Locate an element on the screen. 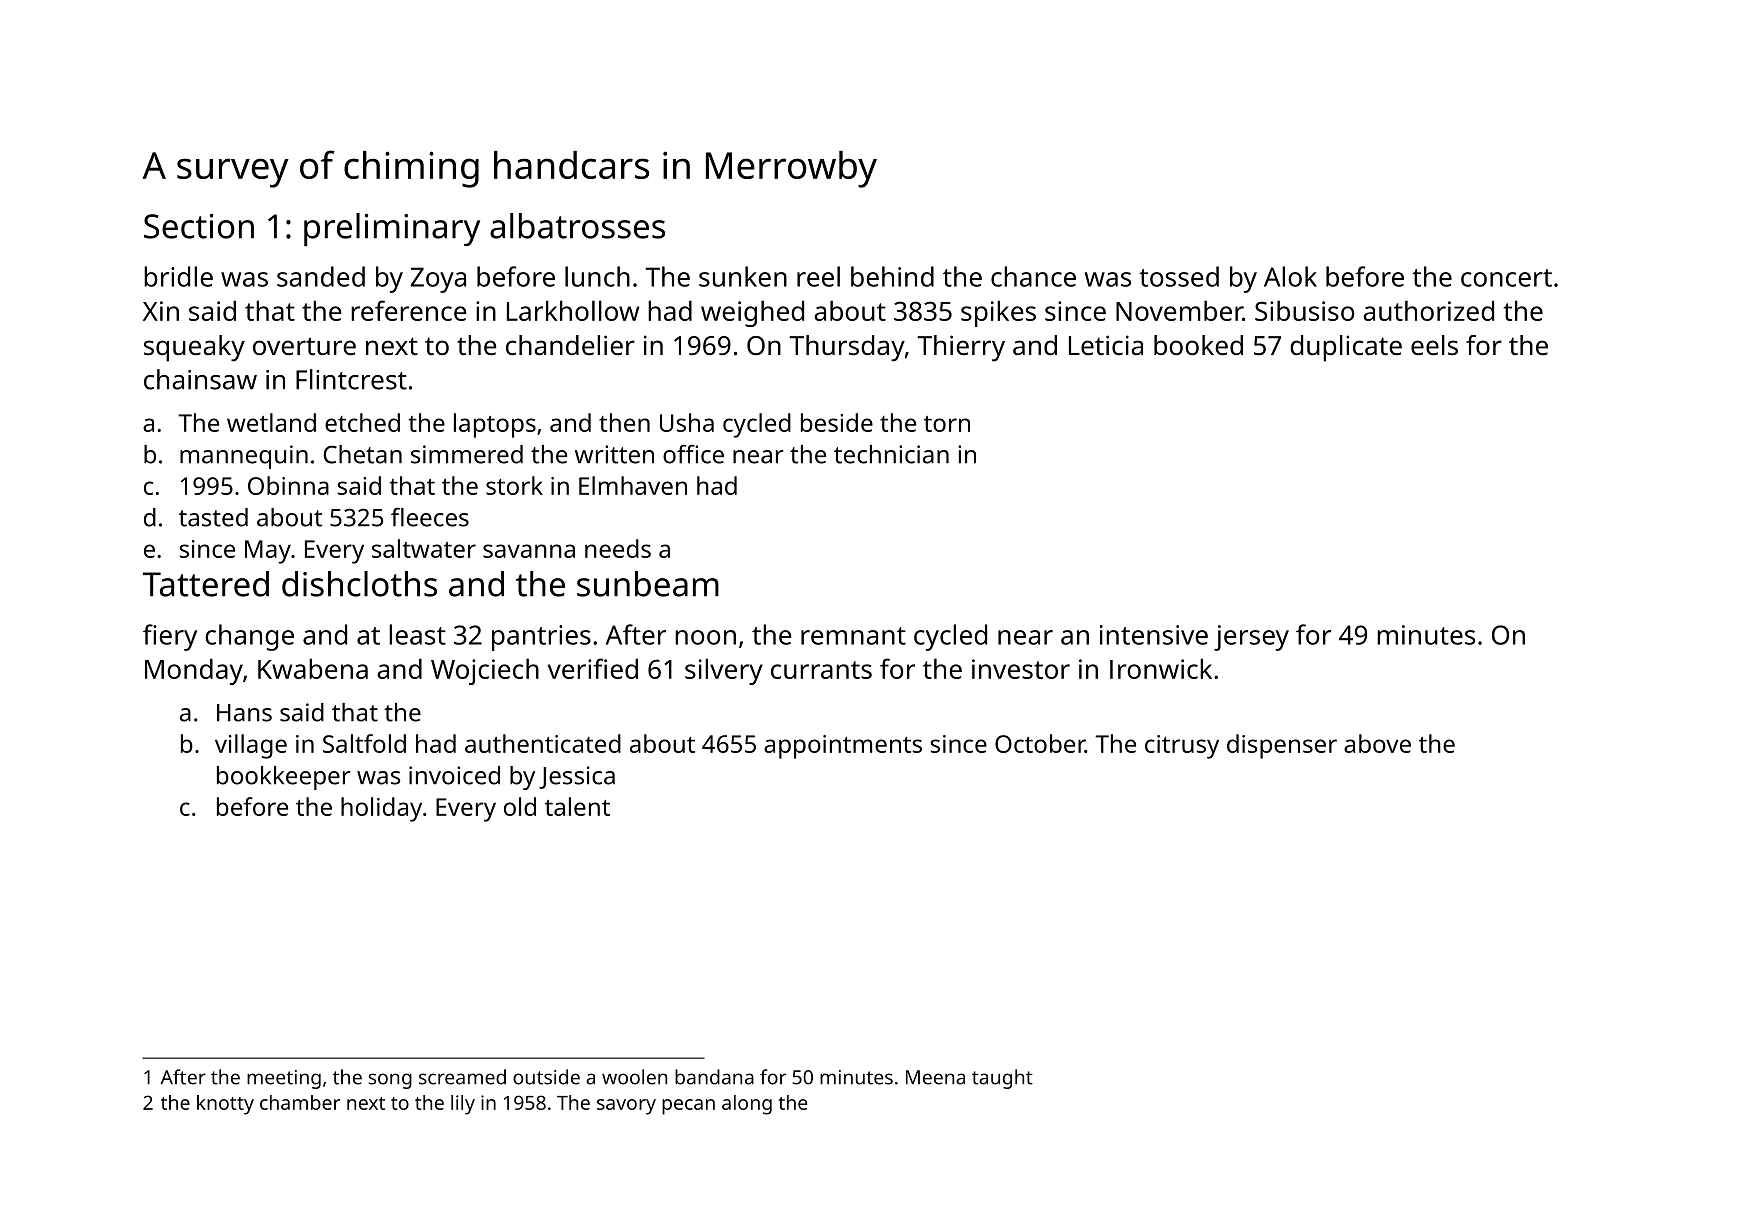 This screenshot has height=1230, width=1739. eels is located at coordinates (1434, 345).
